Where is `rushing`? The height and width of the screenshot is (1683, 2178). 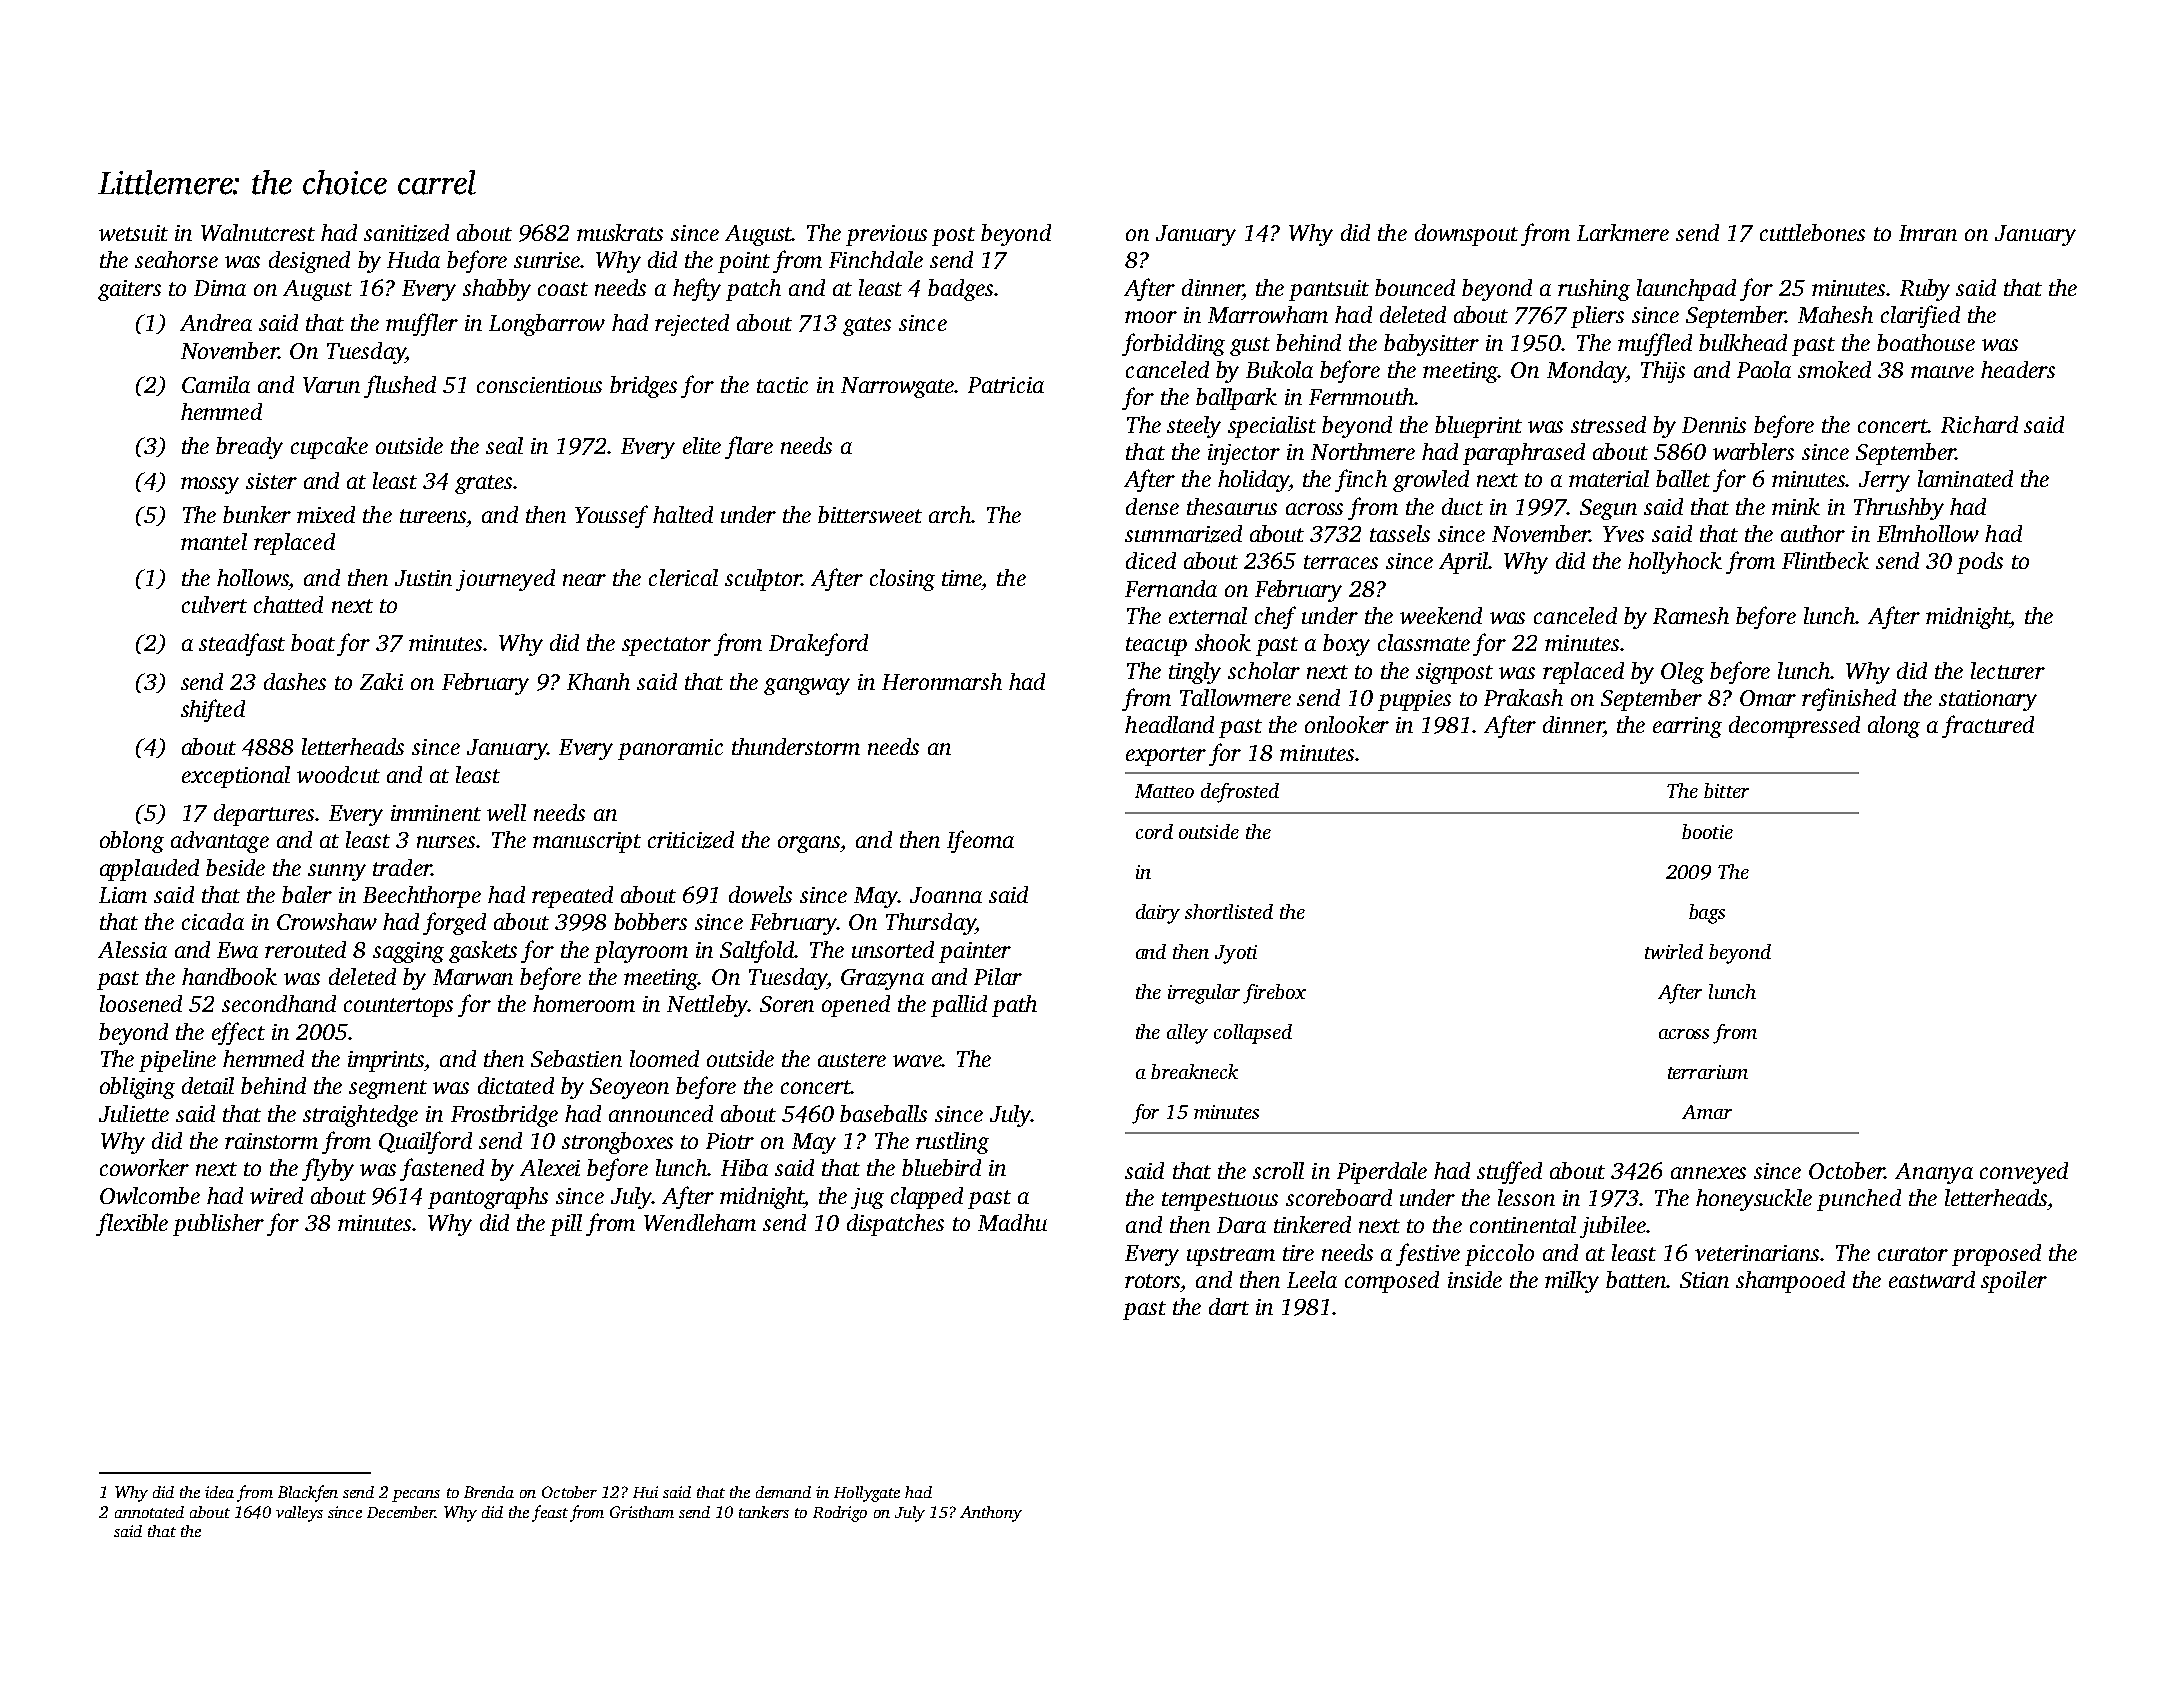 rushing is located at coordinates (1594, 290).
